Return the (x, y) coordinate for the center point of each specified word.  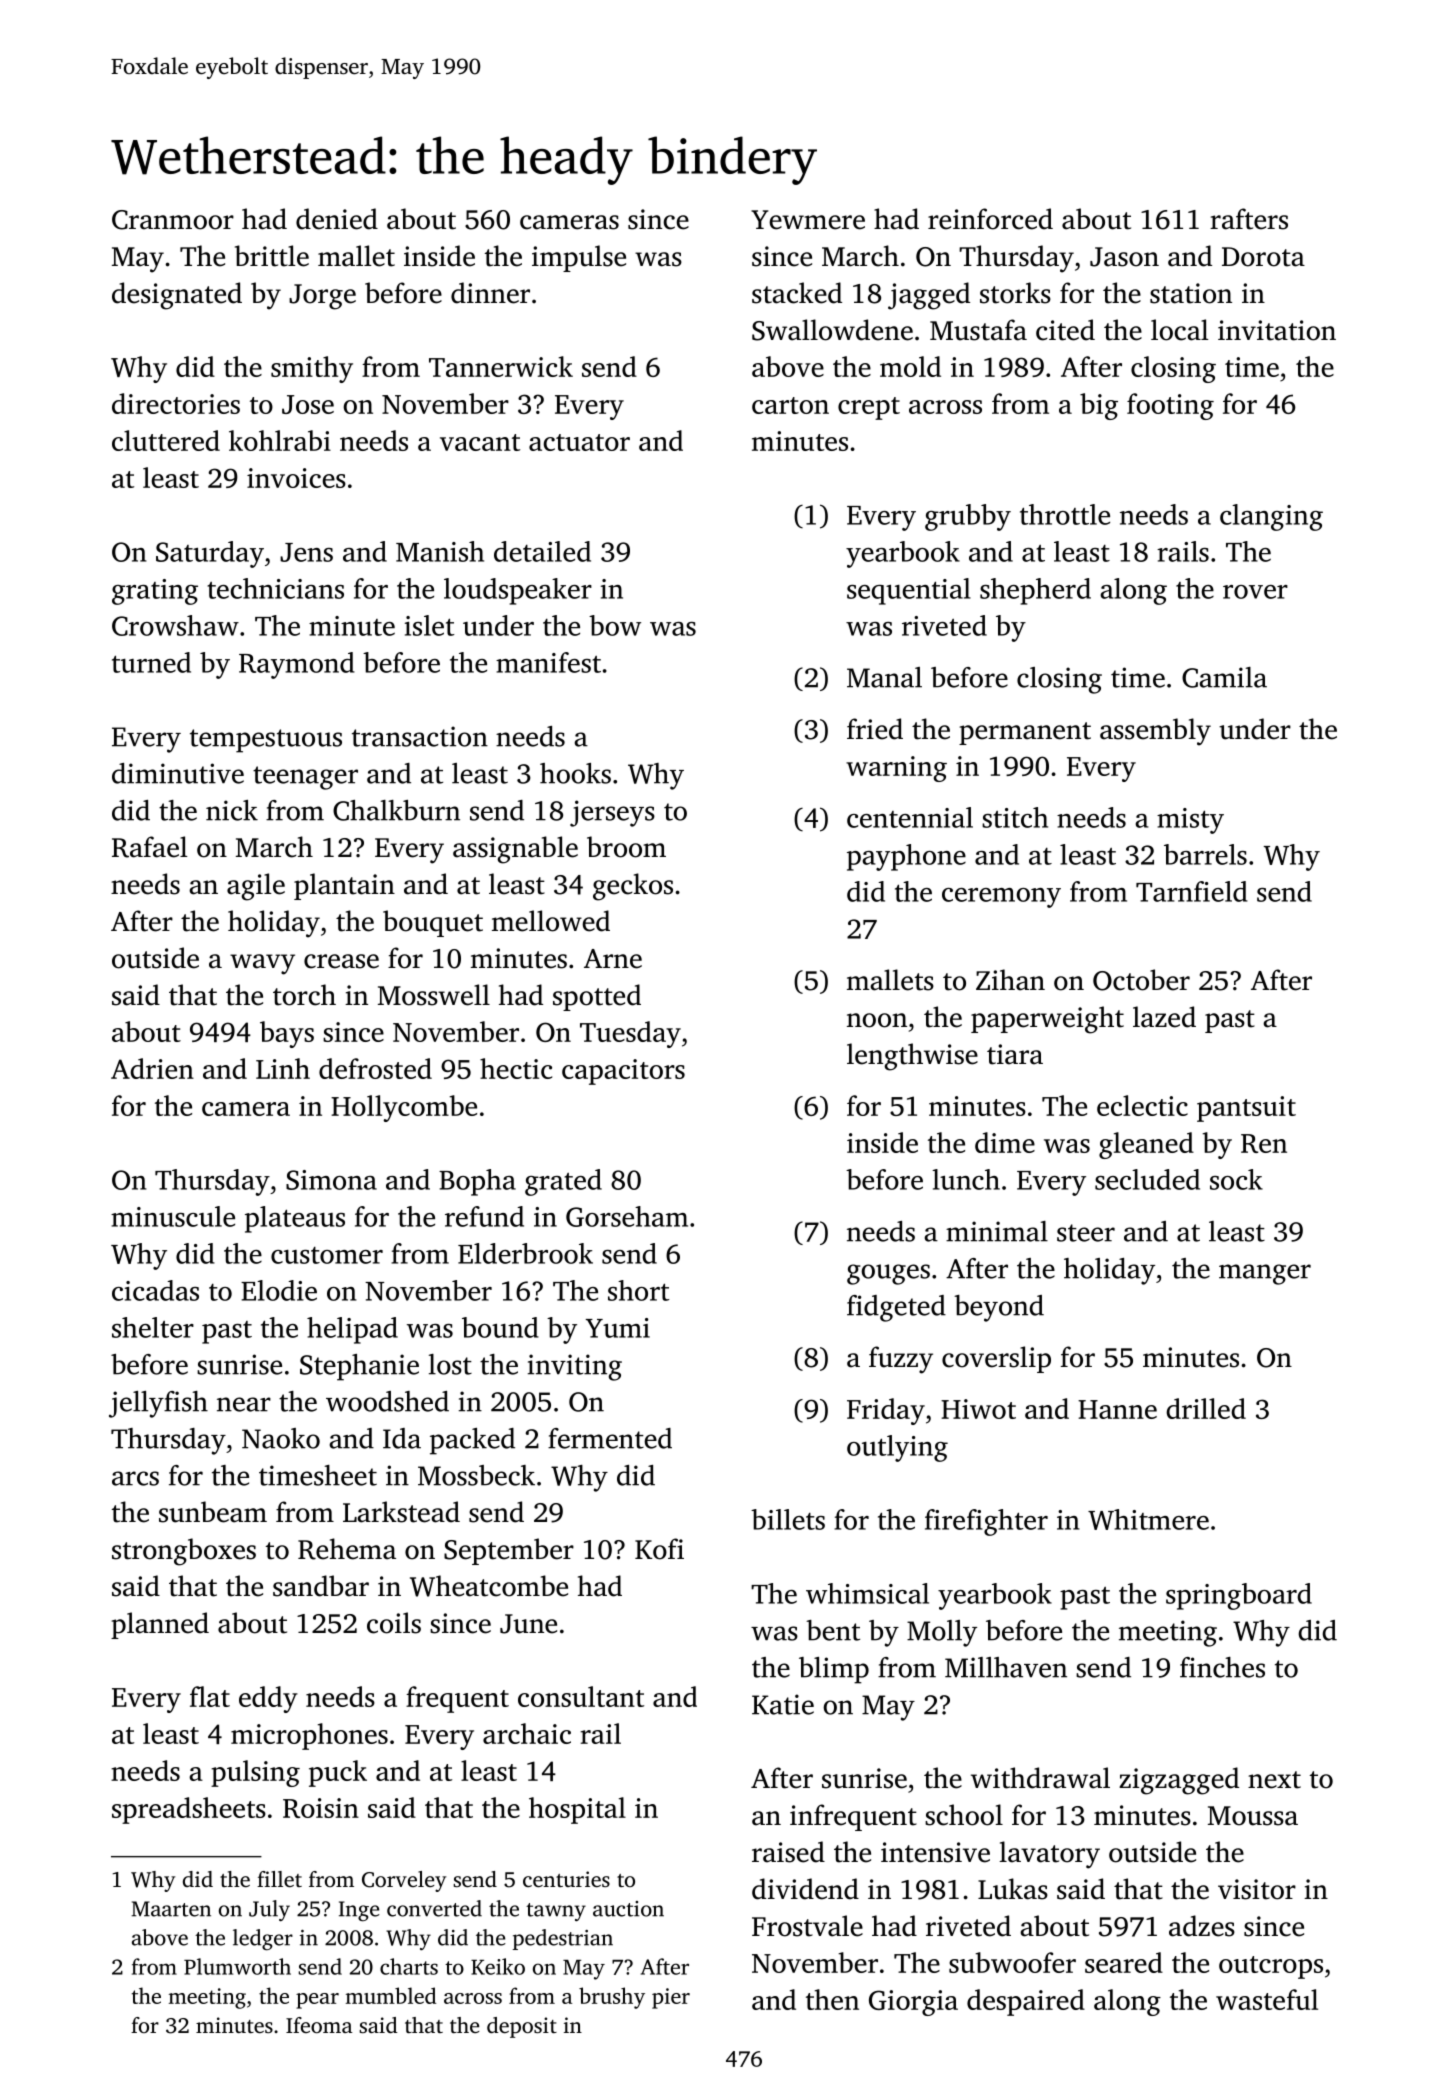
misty (1190, 821)
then (832, 1999)
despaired (1026, 2002)
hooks (575, 773)
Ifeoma (319, 2025)
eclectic (1142, 1105)
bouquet (433, 923)
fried (875, 729)
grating (155, 592)
